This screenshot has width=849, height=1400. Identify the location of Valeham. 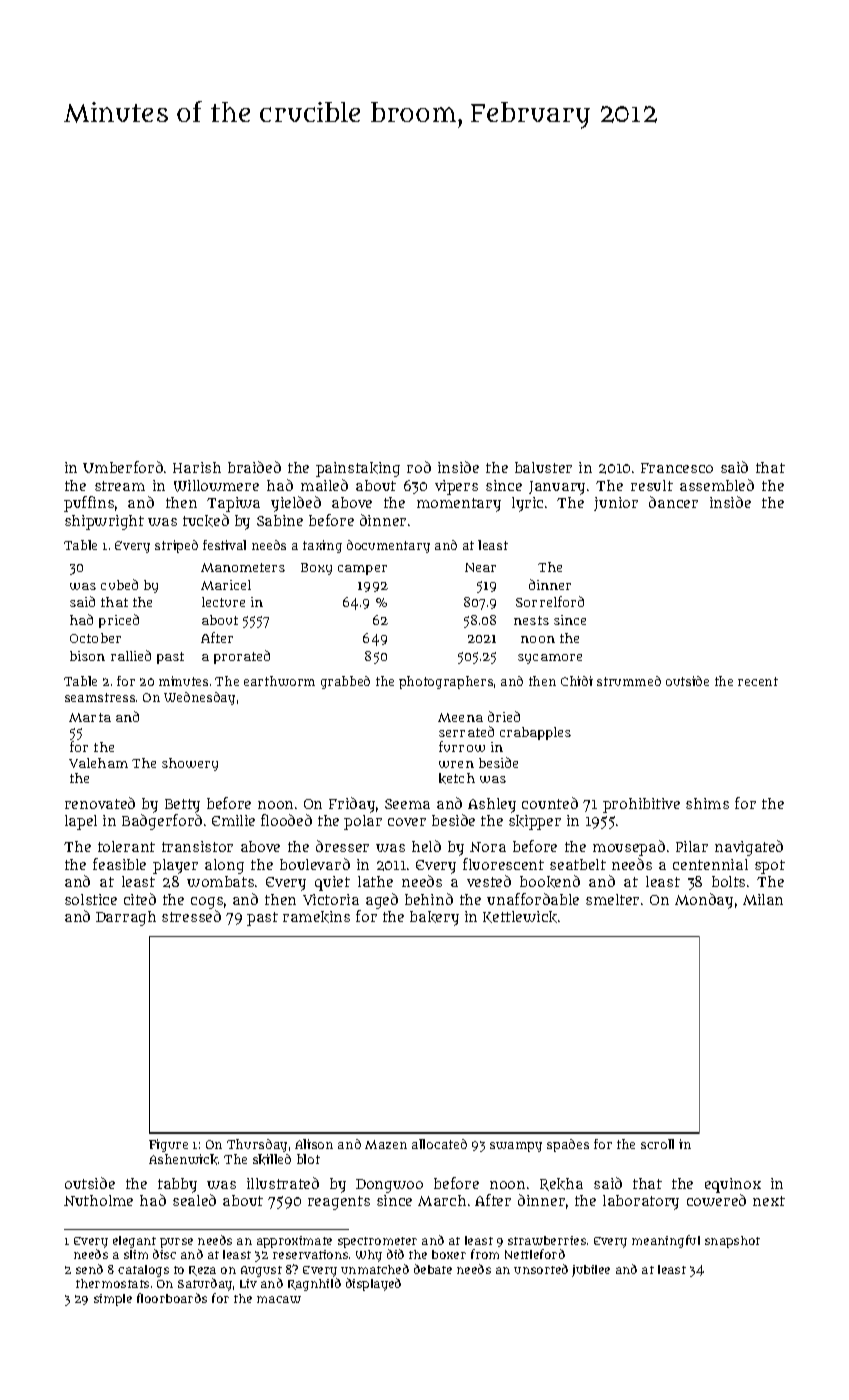
(98, 763).
